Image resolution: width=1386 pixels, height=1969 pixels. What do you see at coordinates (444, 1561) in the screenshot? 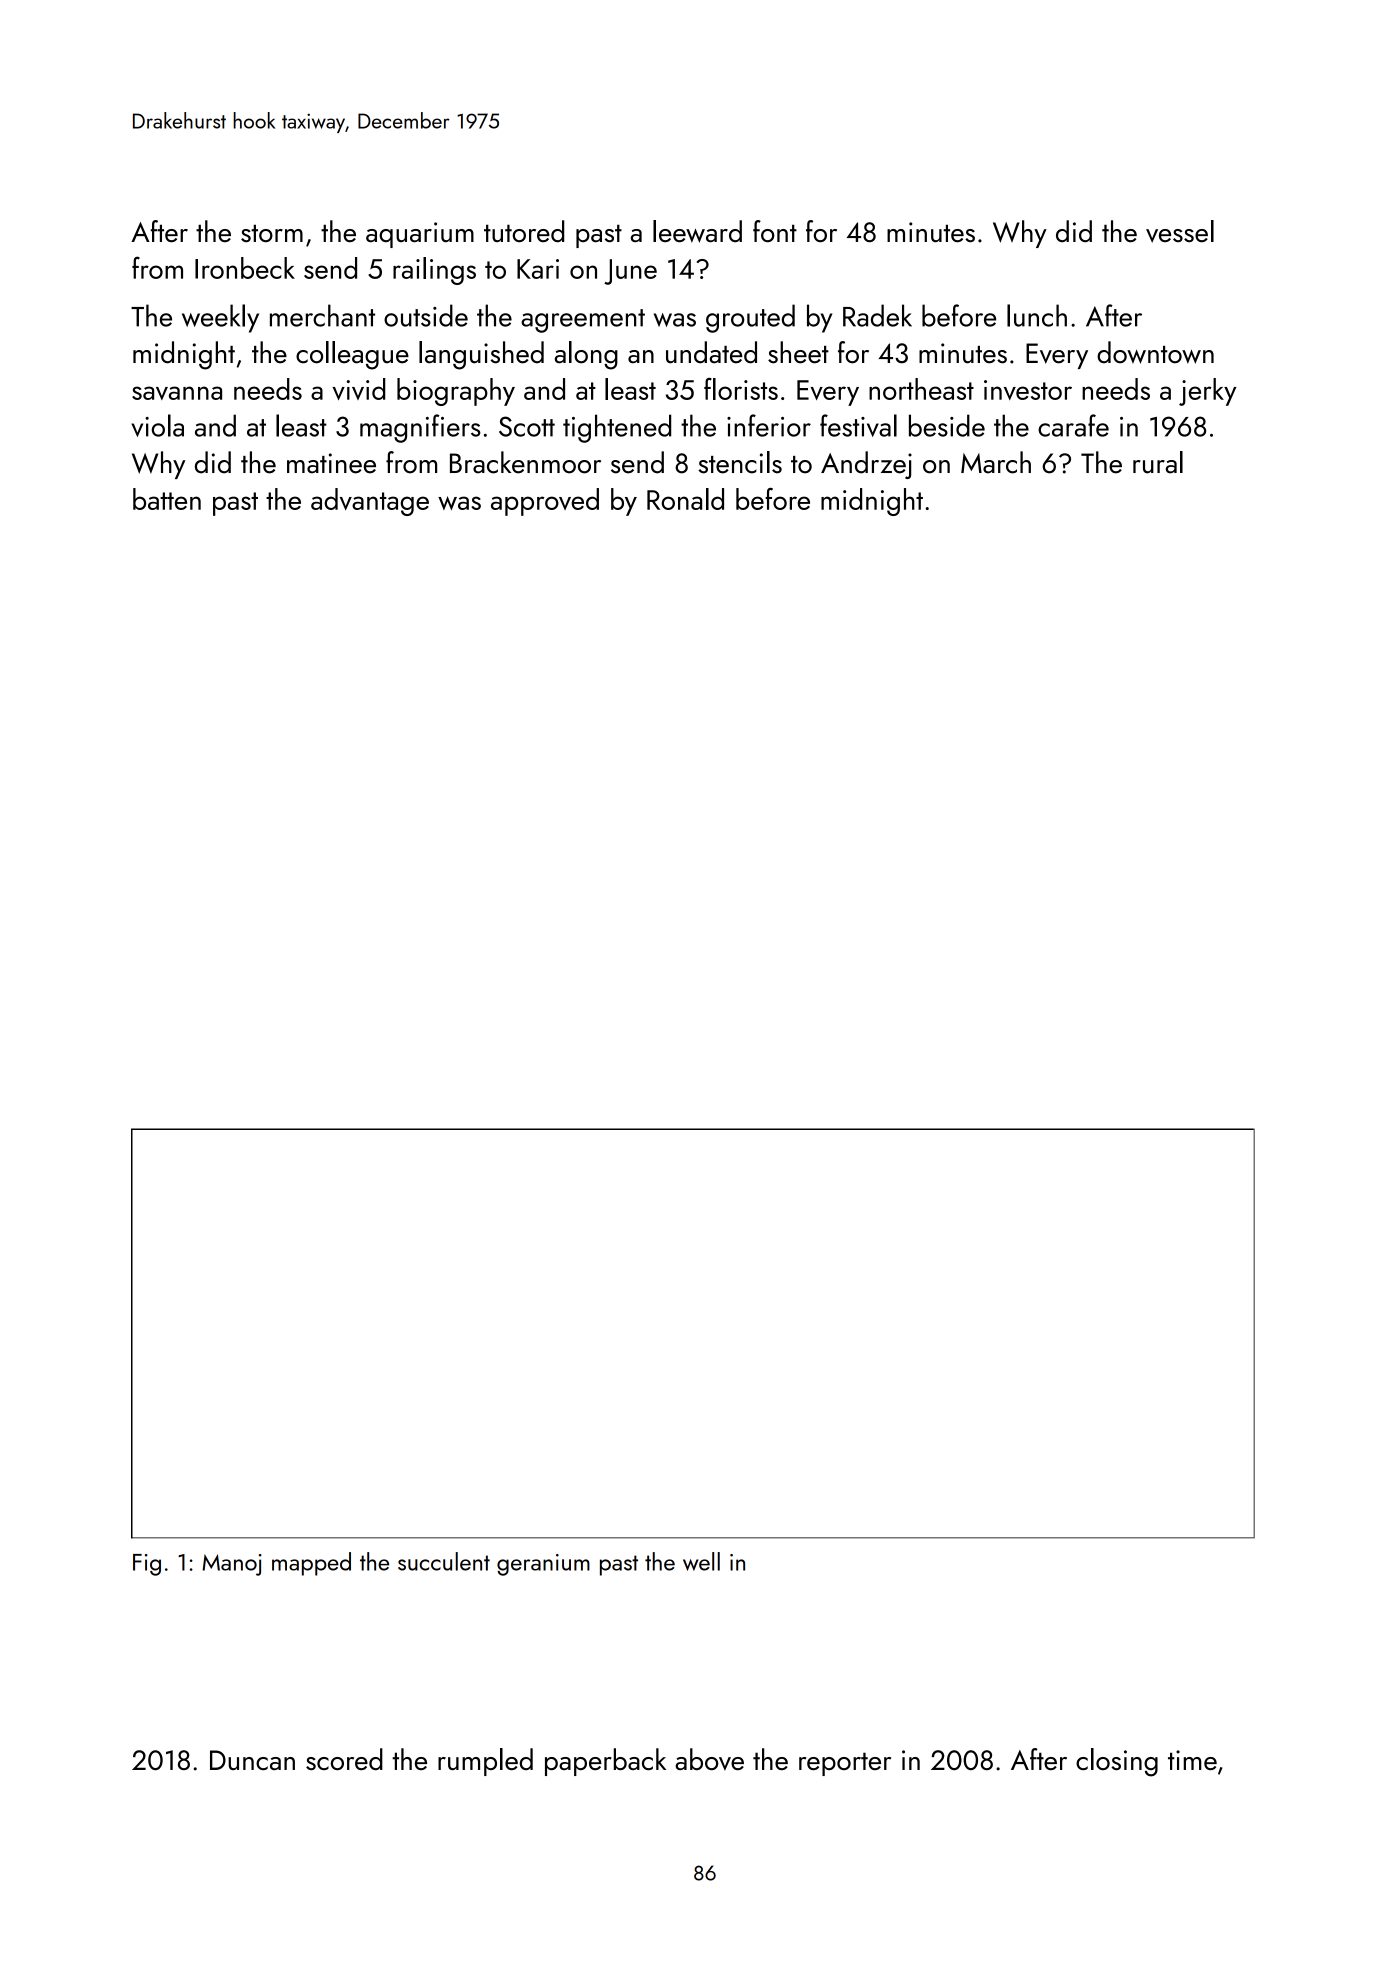
I see `succulent` at bounding box center [444, 1561].
